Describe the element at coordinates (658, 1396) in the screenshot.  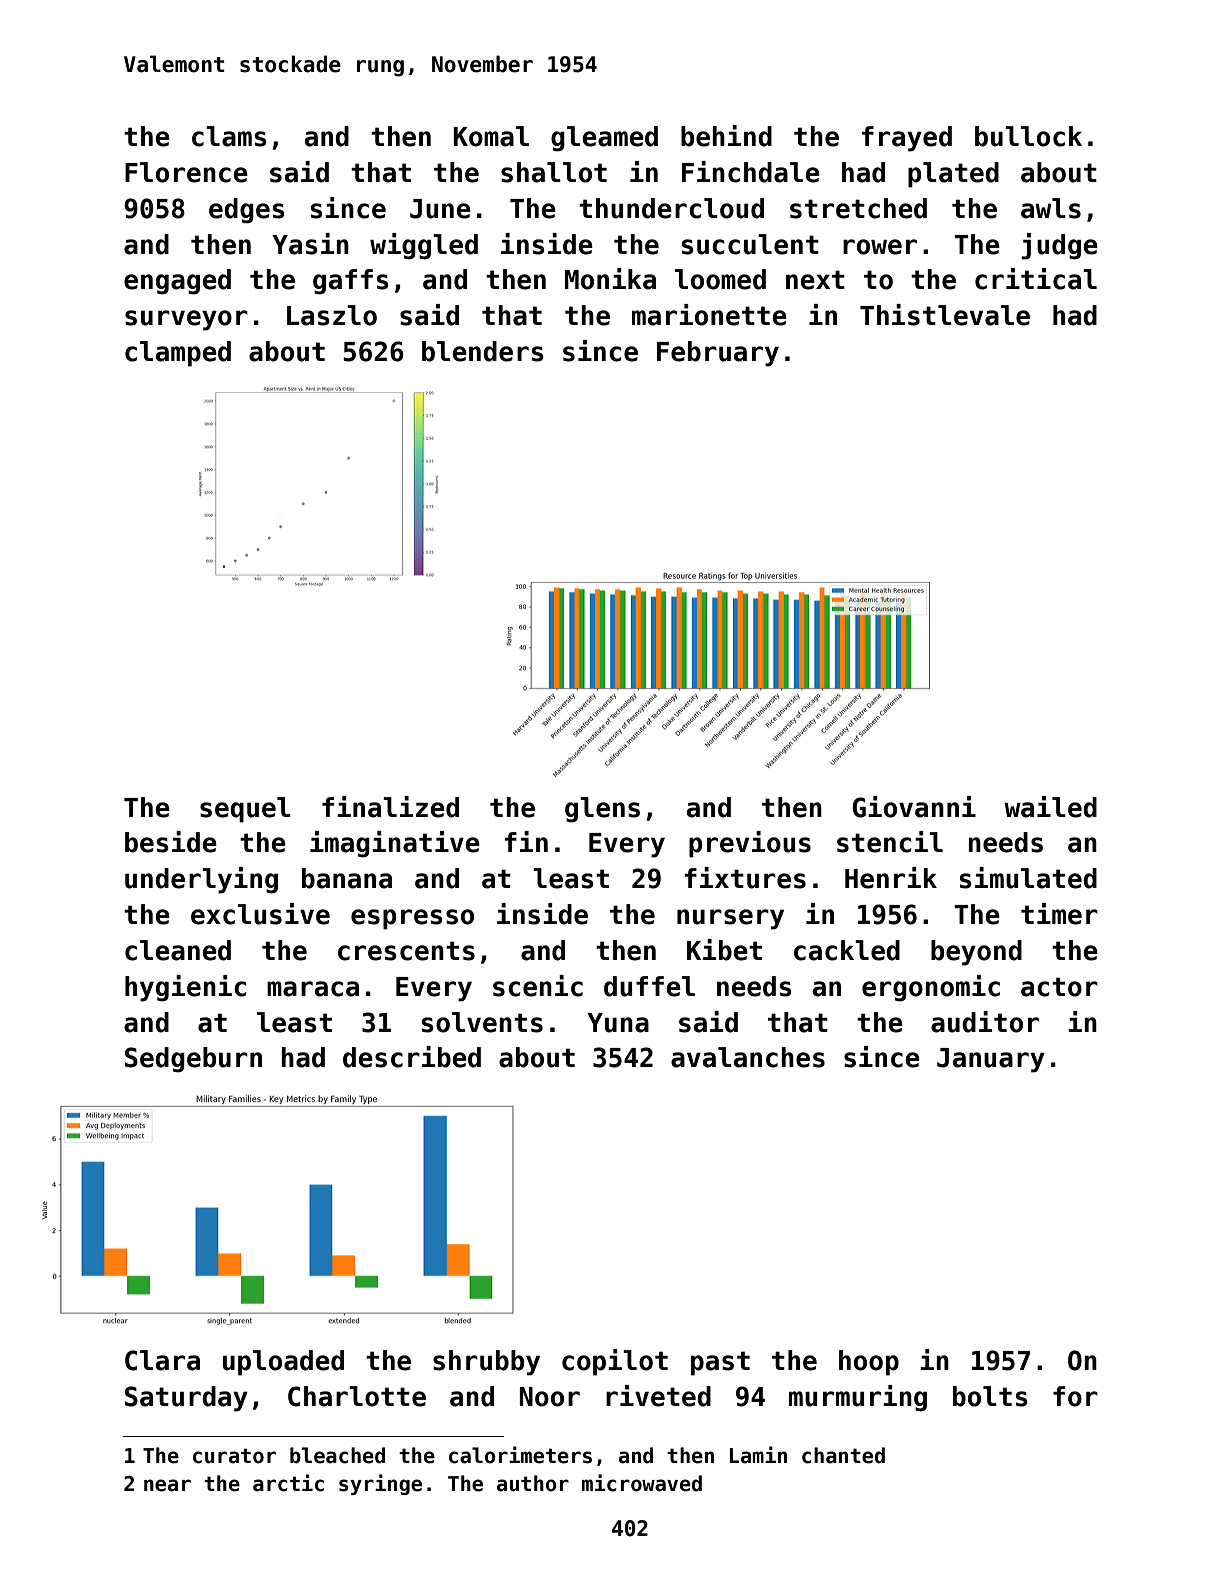
I see `riveted` at that location.
